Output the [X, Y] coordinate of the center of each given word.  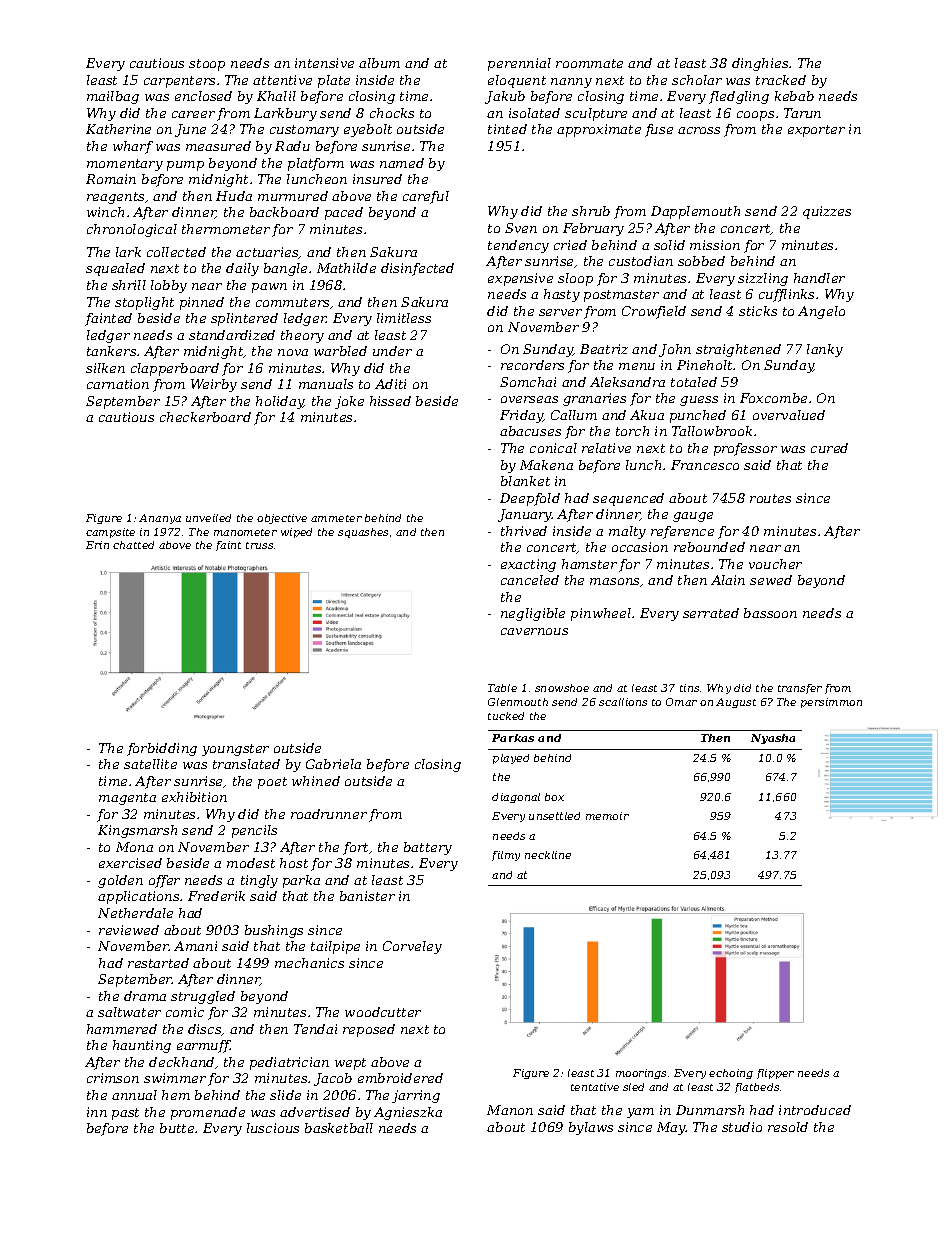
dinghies [760, 64]
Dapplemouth [695, 212]
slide [285, 1095]
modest [251, 863]
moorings [641, 1074]
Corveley [412, 947]
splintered [244, 319]
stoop [207, 65]
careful [426, 197]
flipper [775, 1074]
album [379, 63]
